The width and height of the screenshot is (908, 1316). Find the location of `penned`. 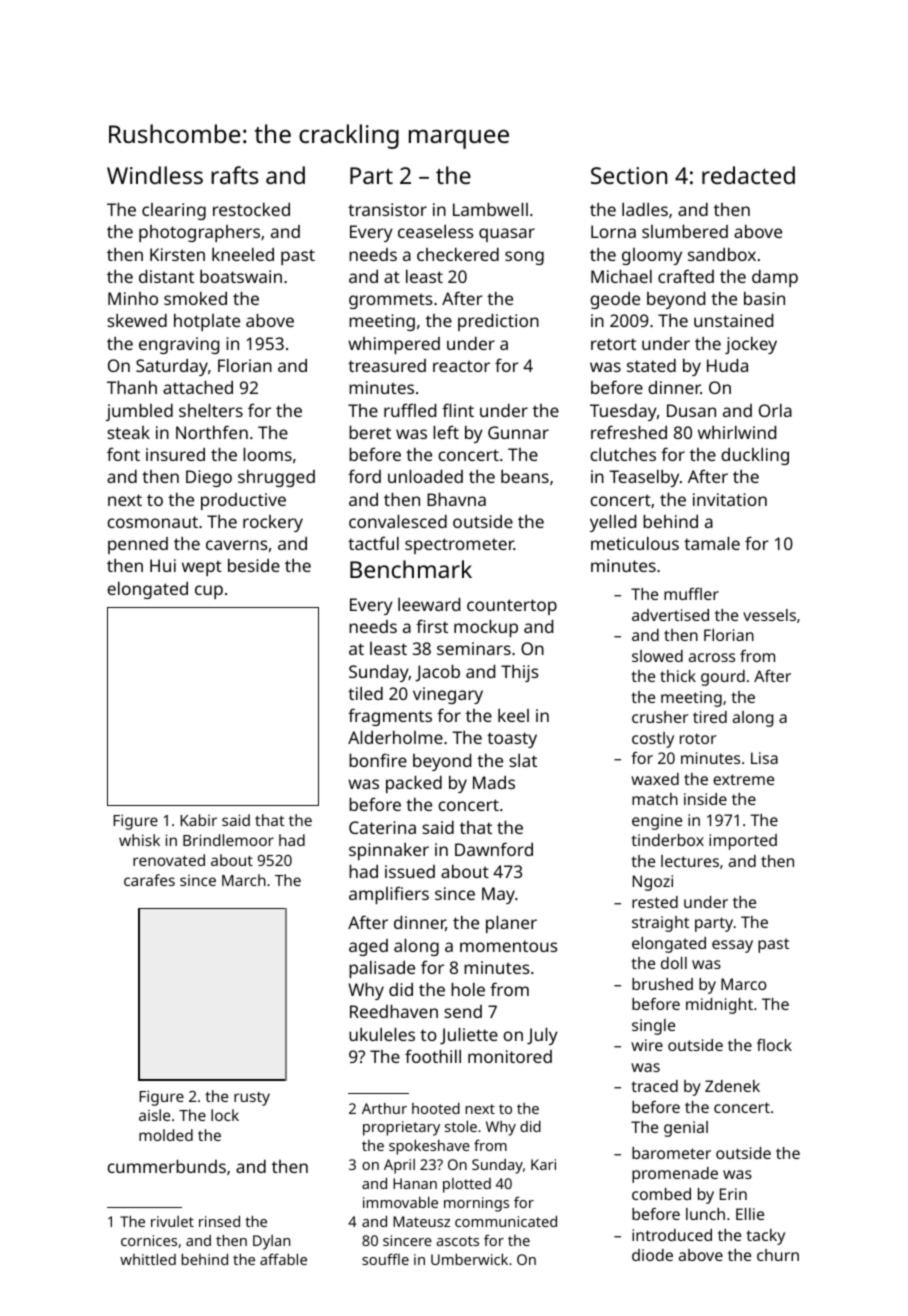

penned is located at coordinates (138, 545).
